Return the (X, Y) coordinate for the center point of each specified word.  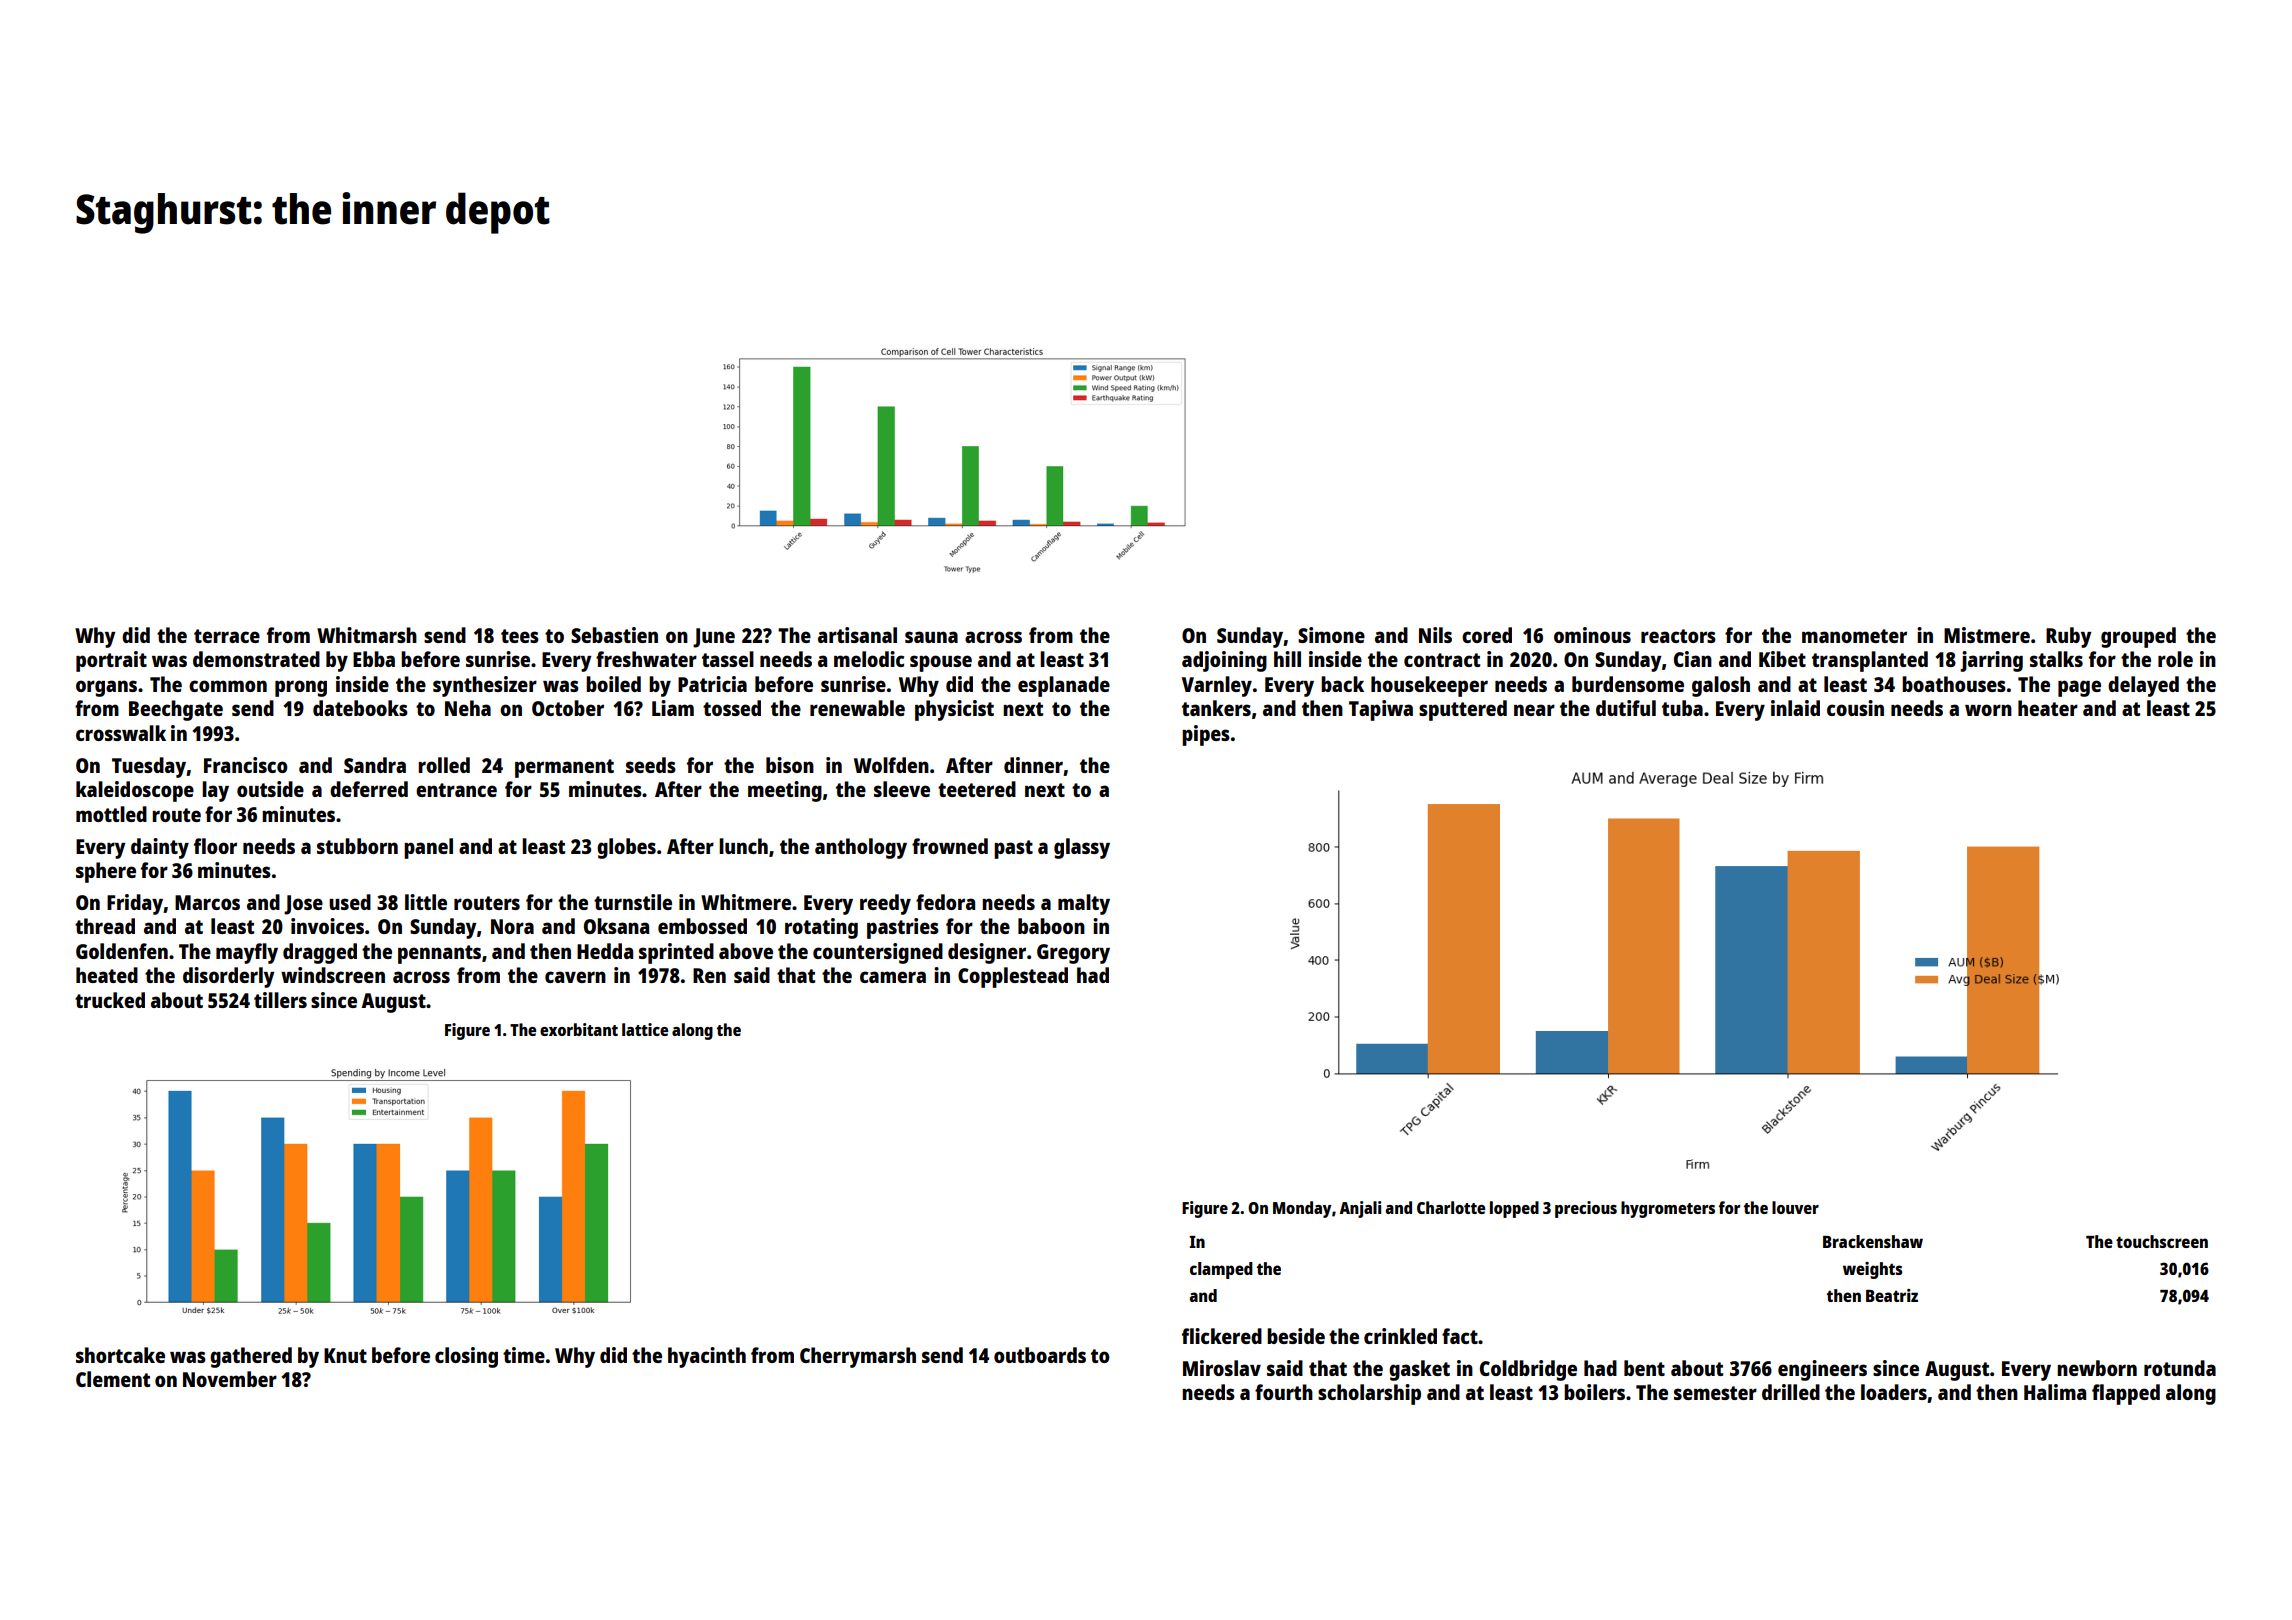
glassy (1082, 848)
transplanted (1870, 661)
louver (1795, 1207)
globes (626, 848)
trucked (110, 1000)
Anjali (1360, 1209)
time (524, 1355)
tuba (1682, 708)
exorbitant (579, 1029)
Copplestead (1013, 977)
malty (1084, 904)
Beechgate (176, 710)
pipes (1206, 735)
